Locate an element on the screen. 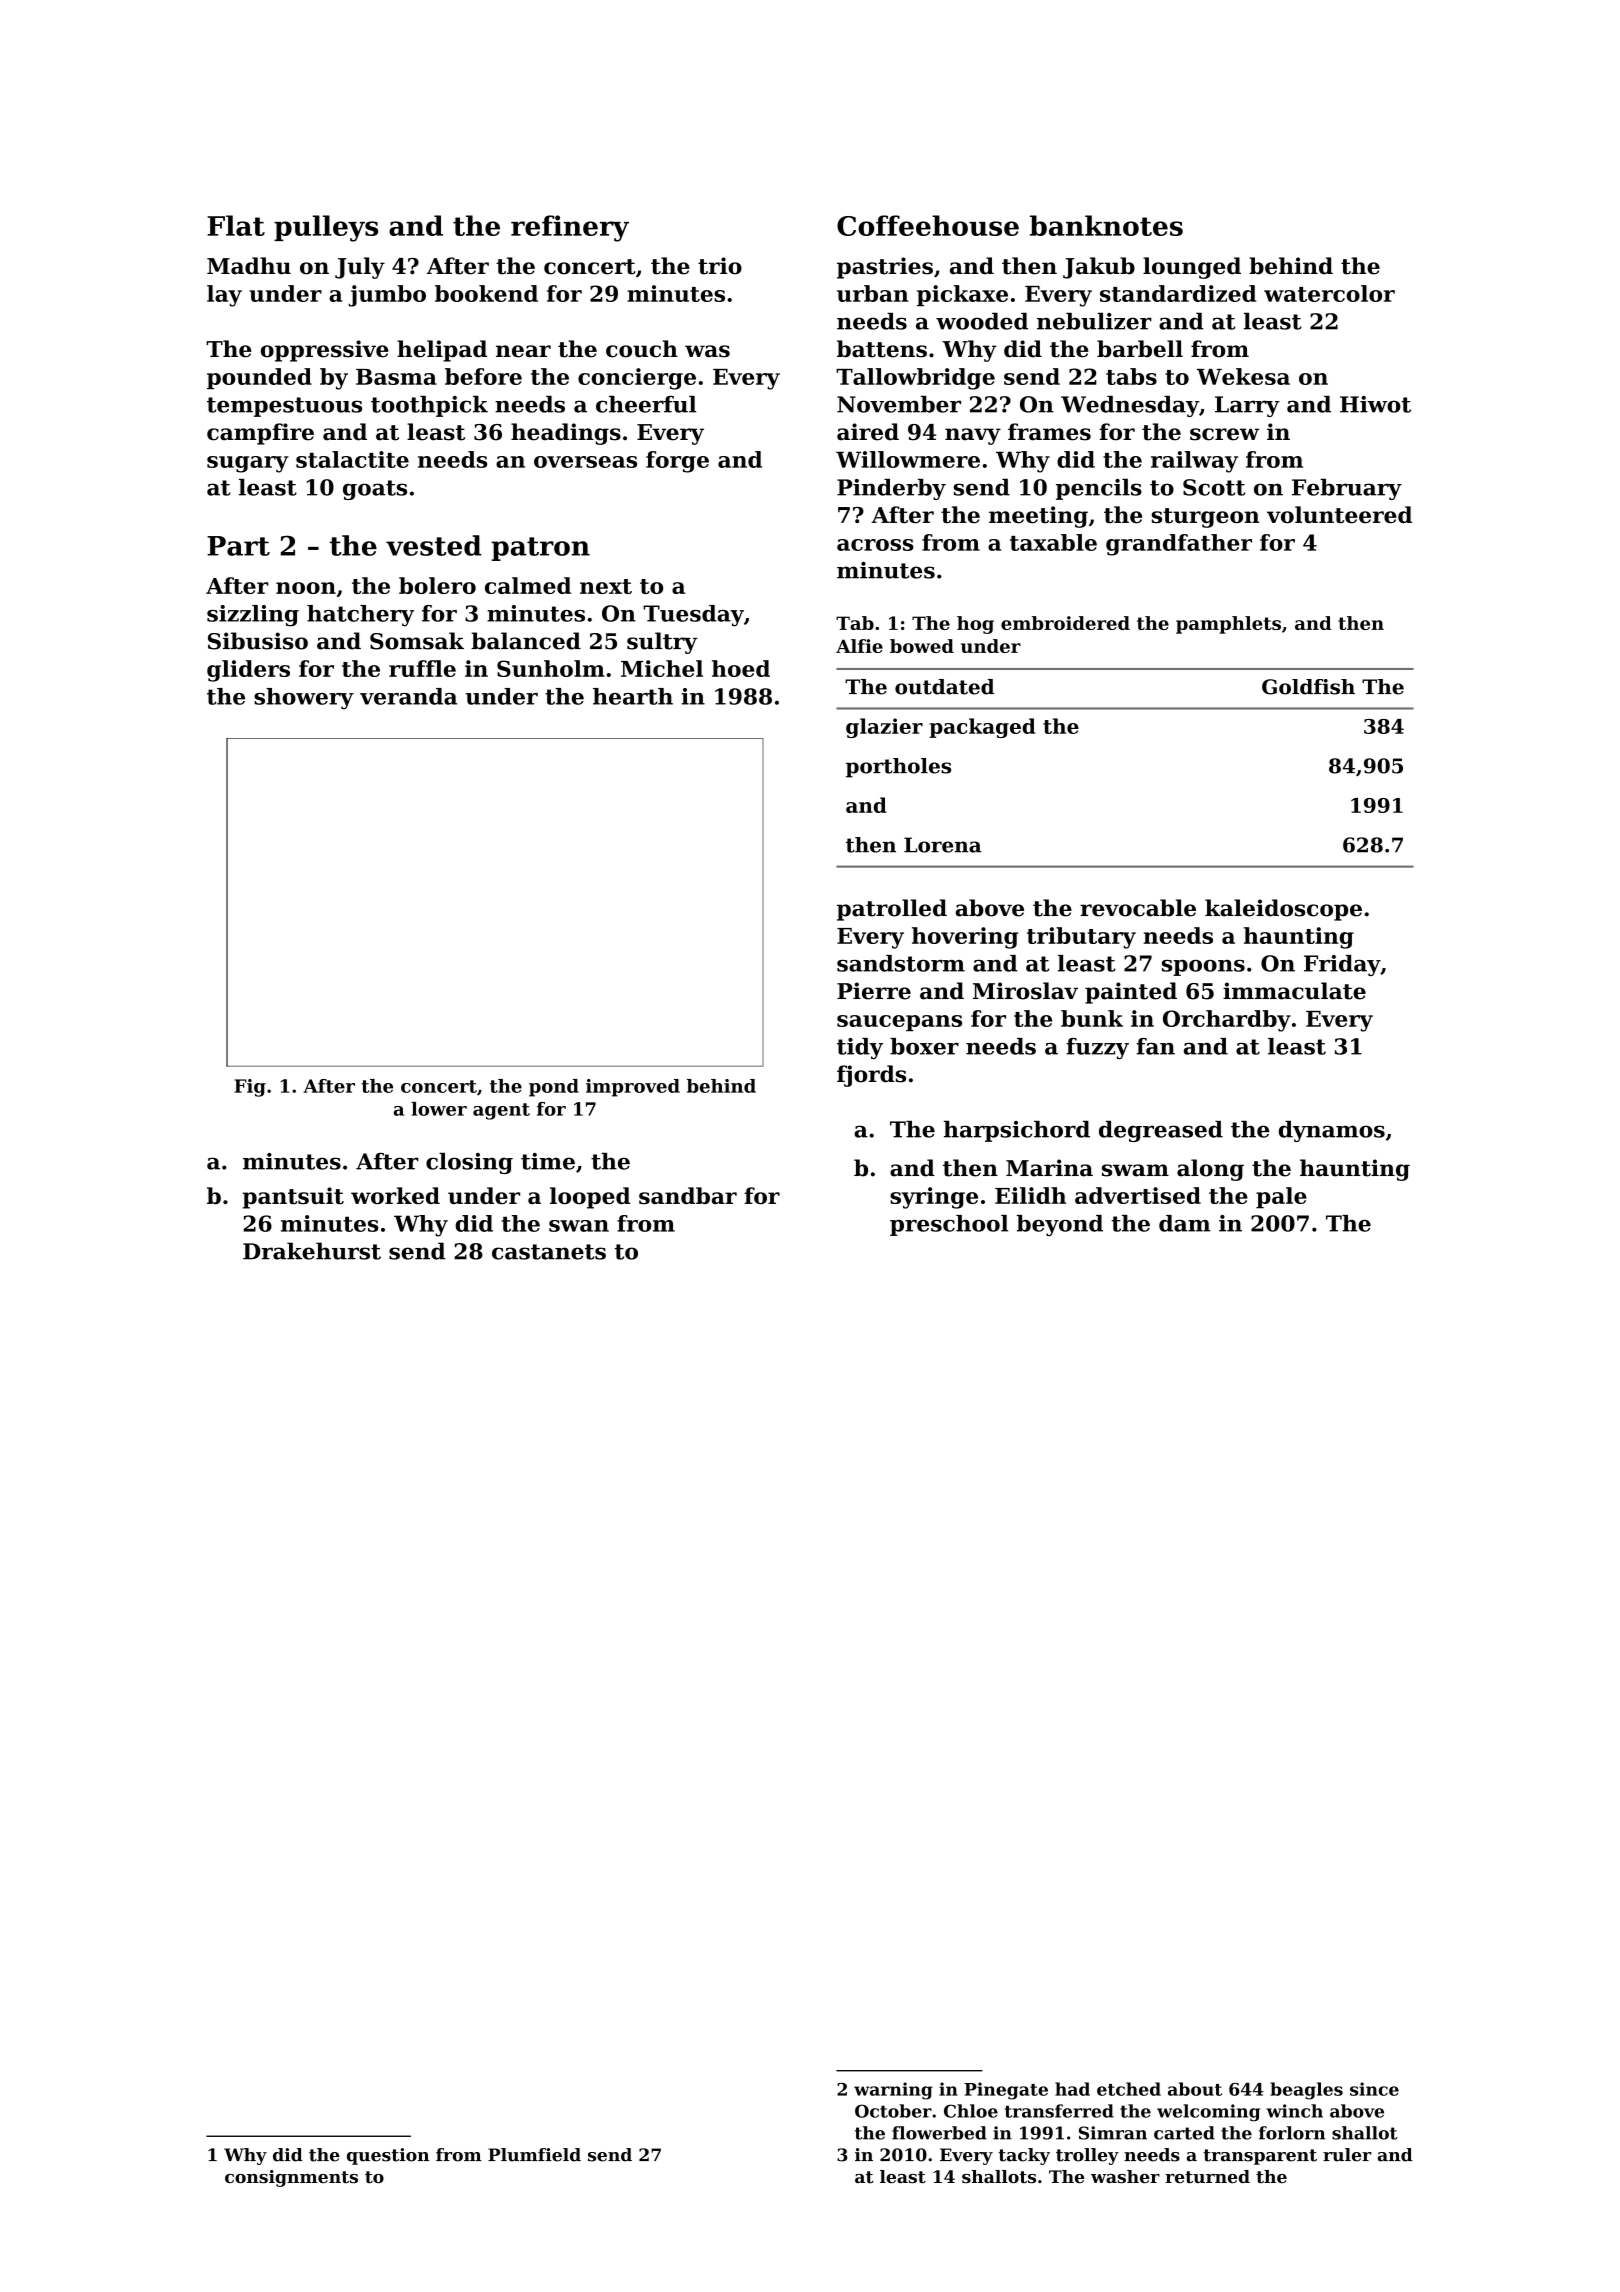 The image size is (1620, 2292). pulleys is located at coordinates (326, 228).
